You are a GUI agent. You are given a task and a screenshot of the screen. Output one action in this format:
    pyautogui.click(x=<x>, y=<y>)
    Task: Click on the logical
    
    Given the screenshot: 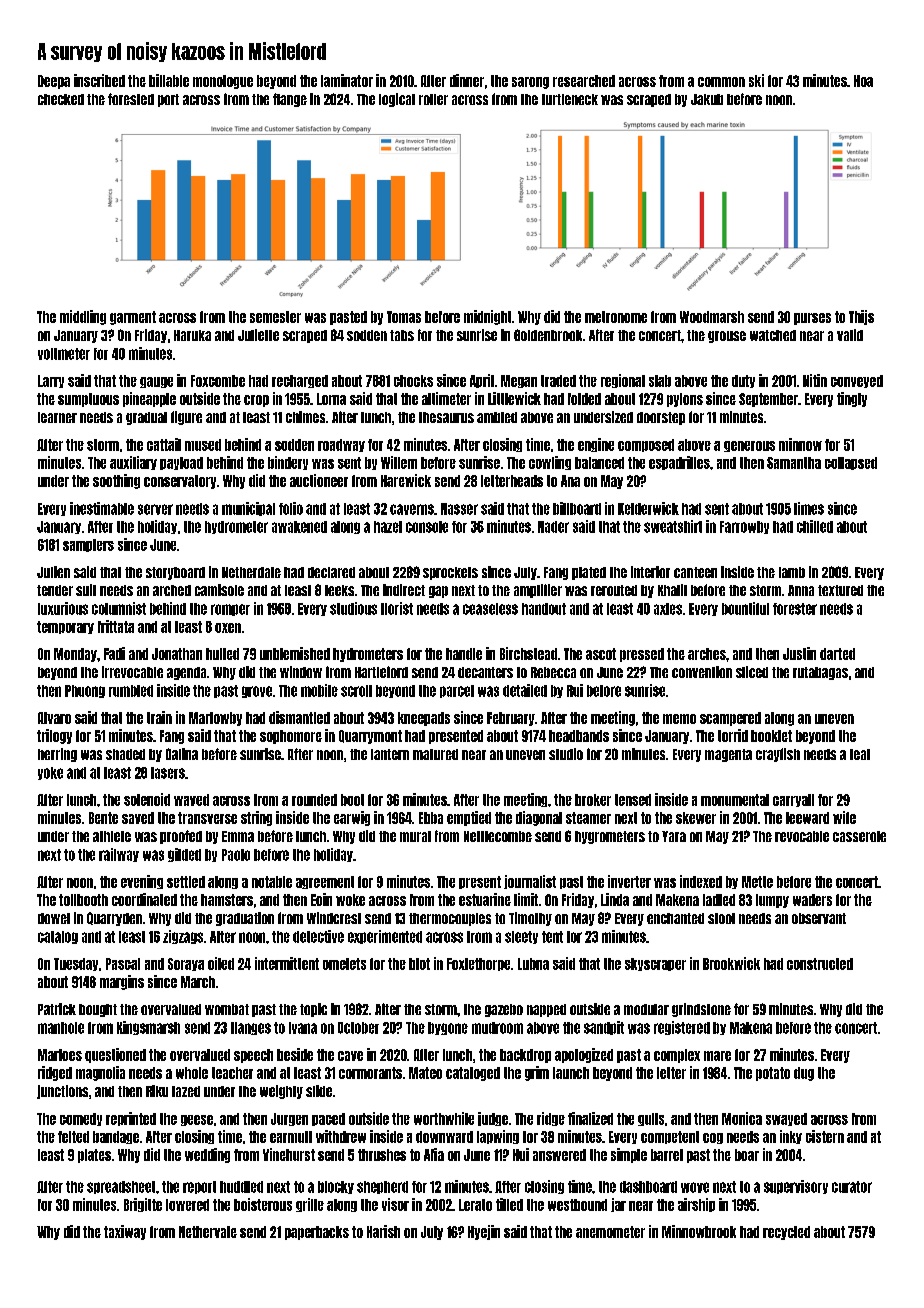 What is the action you would take?
    pyautogui.click(x=397, y=100)
